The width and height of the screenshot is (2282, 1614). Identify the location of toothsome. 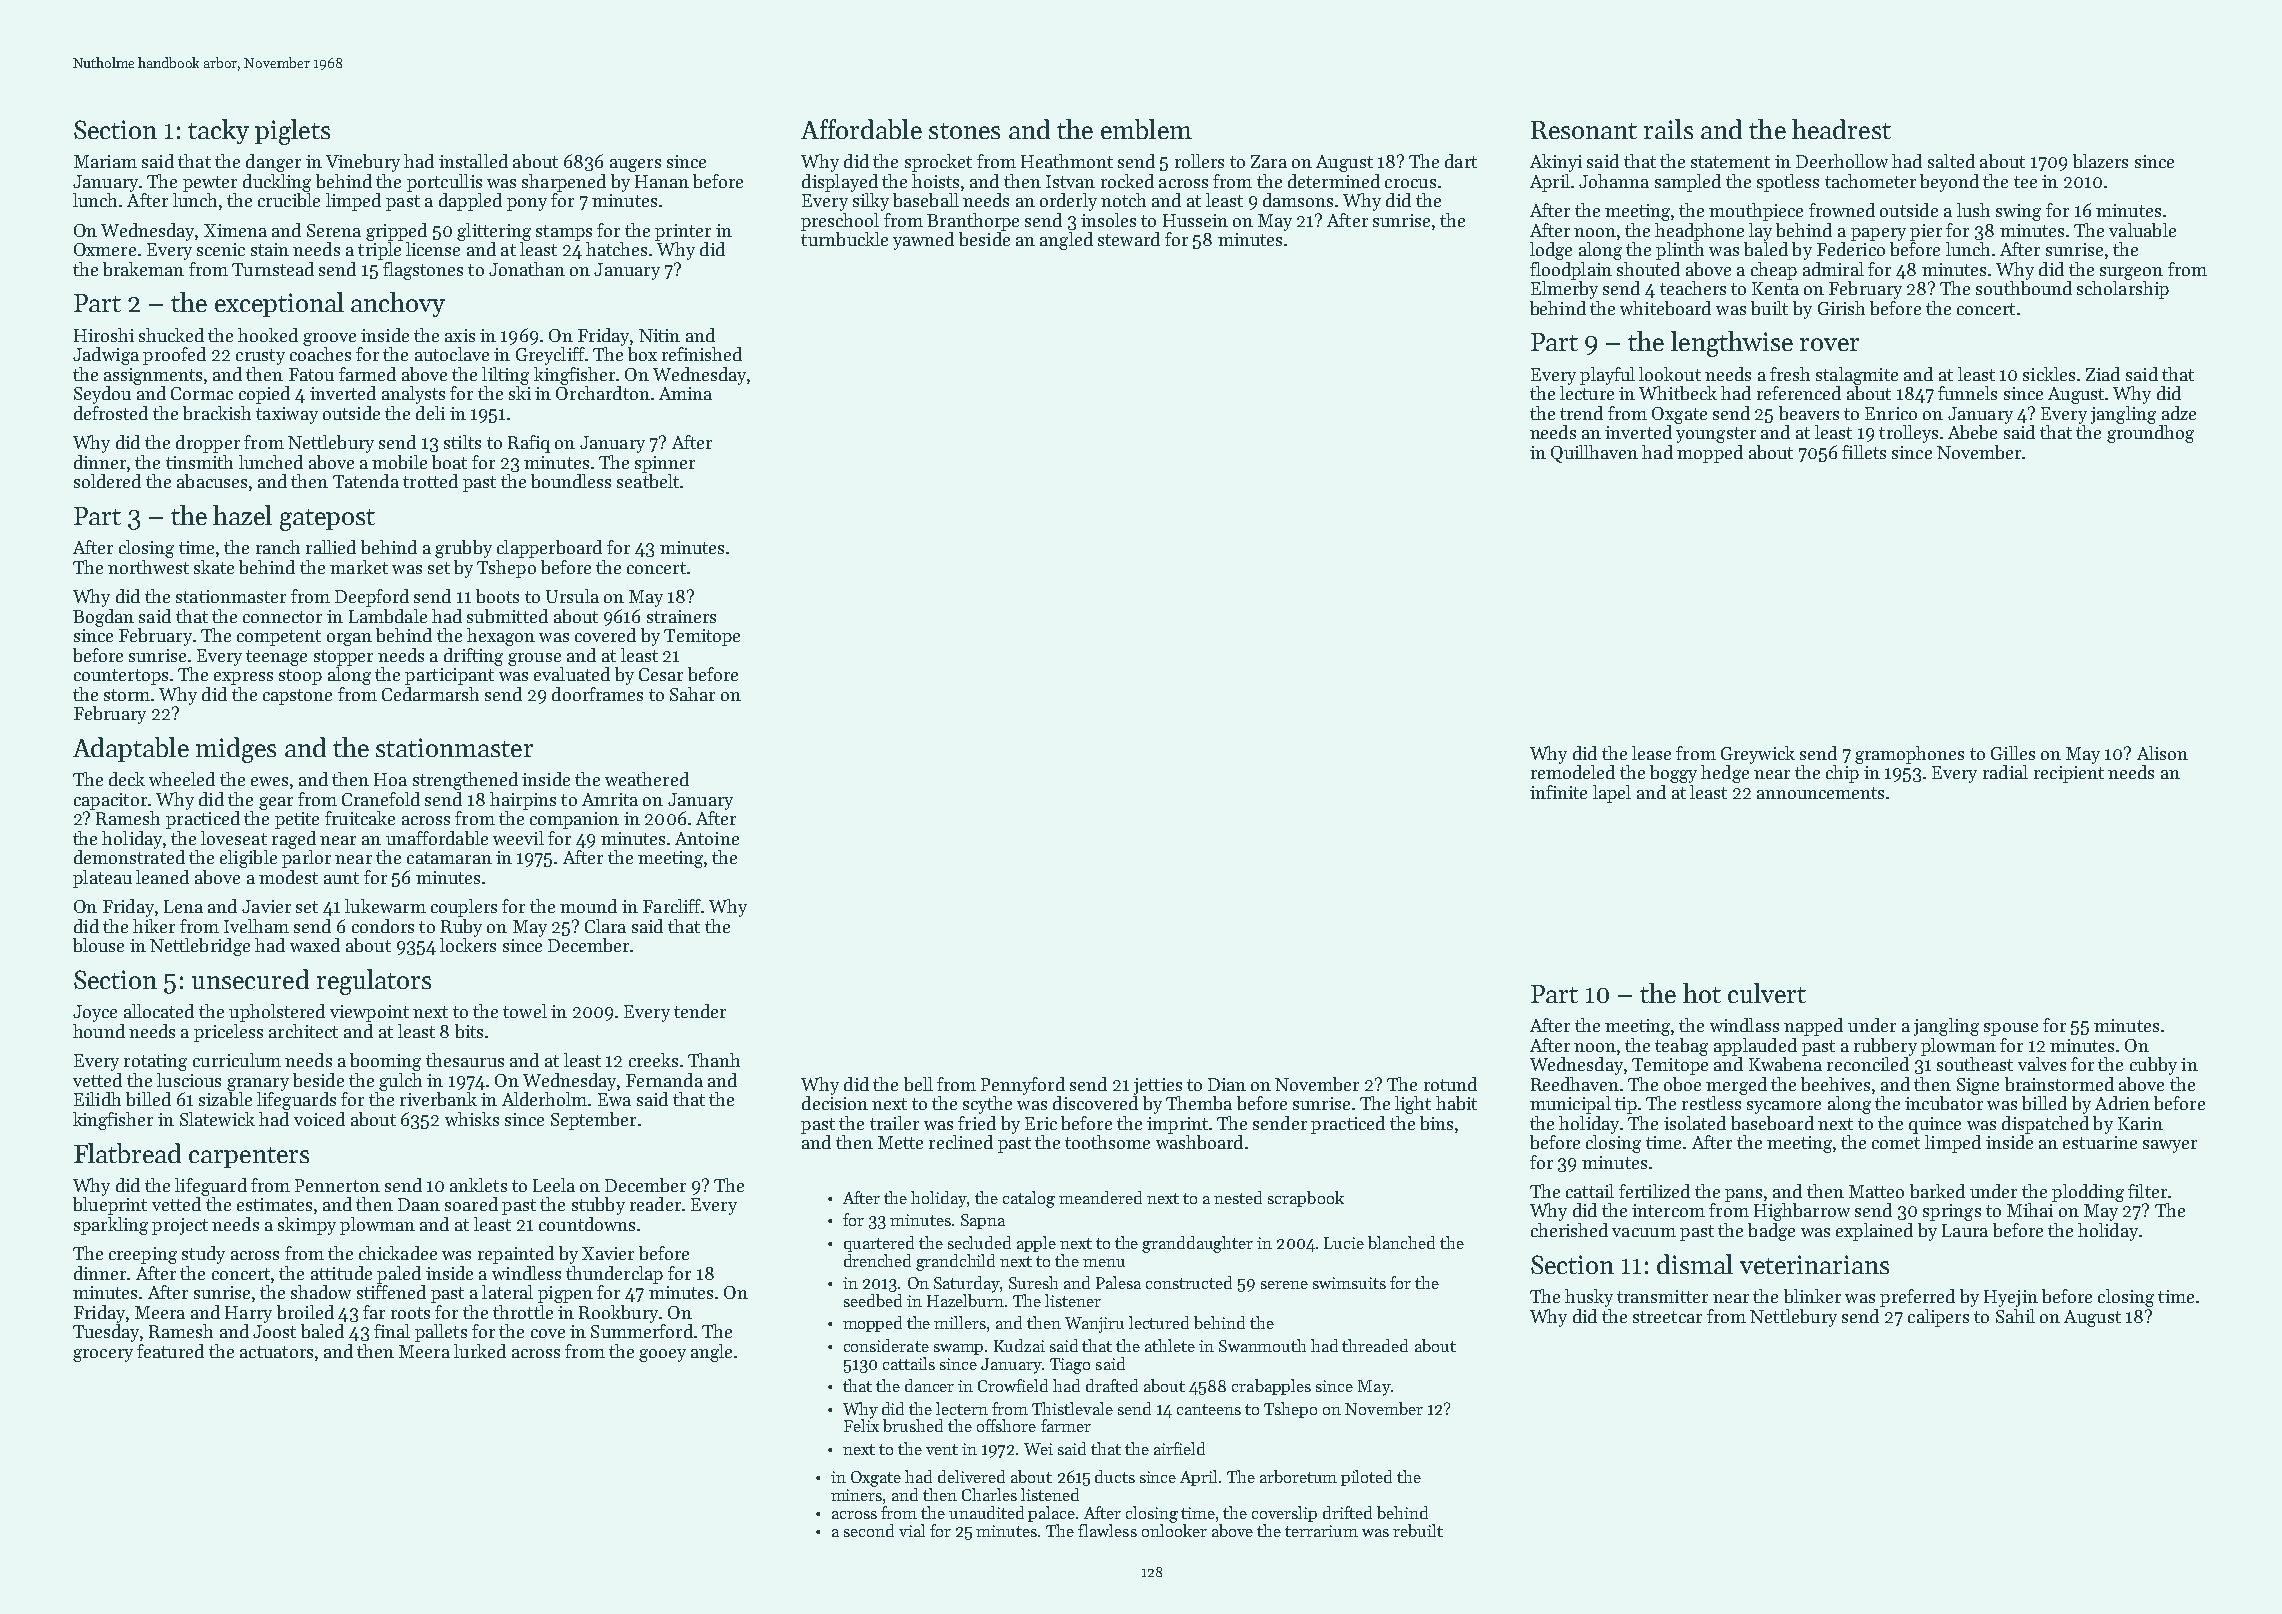
(1107, 1142).
